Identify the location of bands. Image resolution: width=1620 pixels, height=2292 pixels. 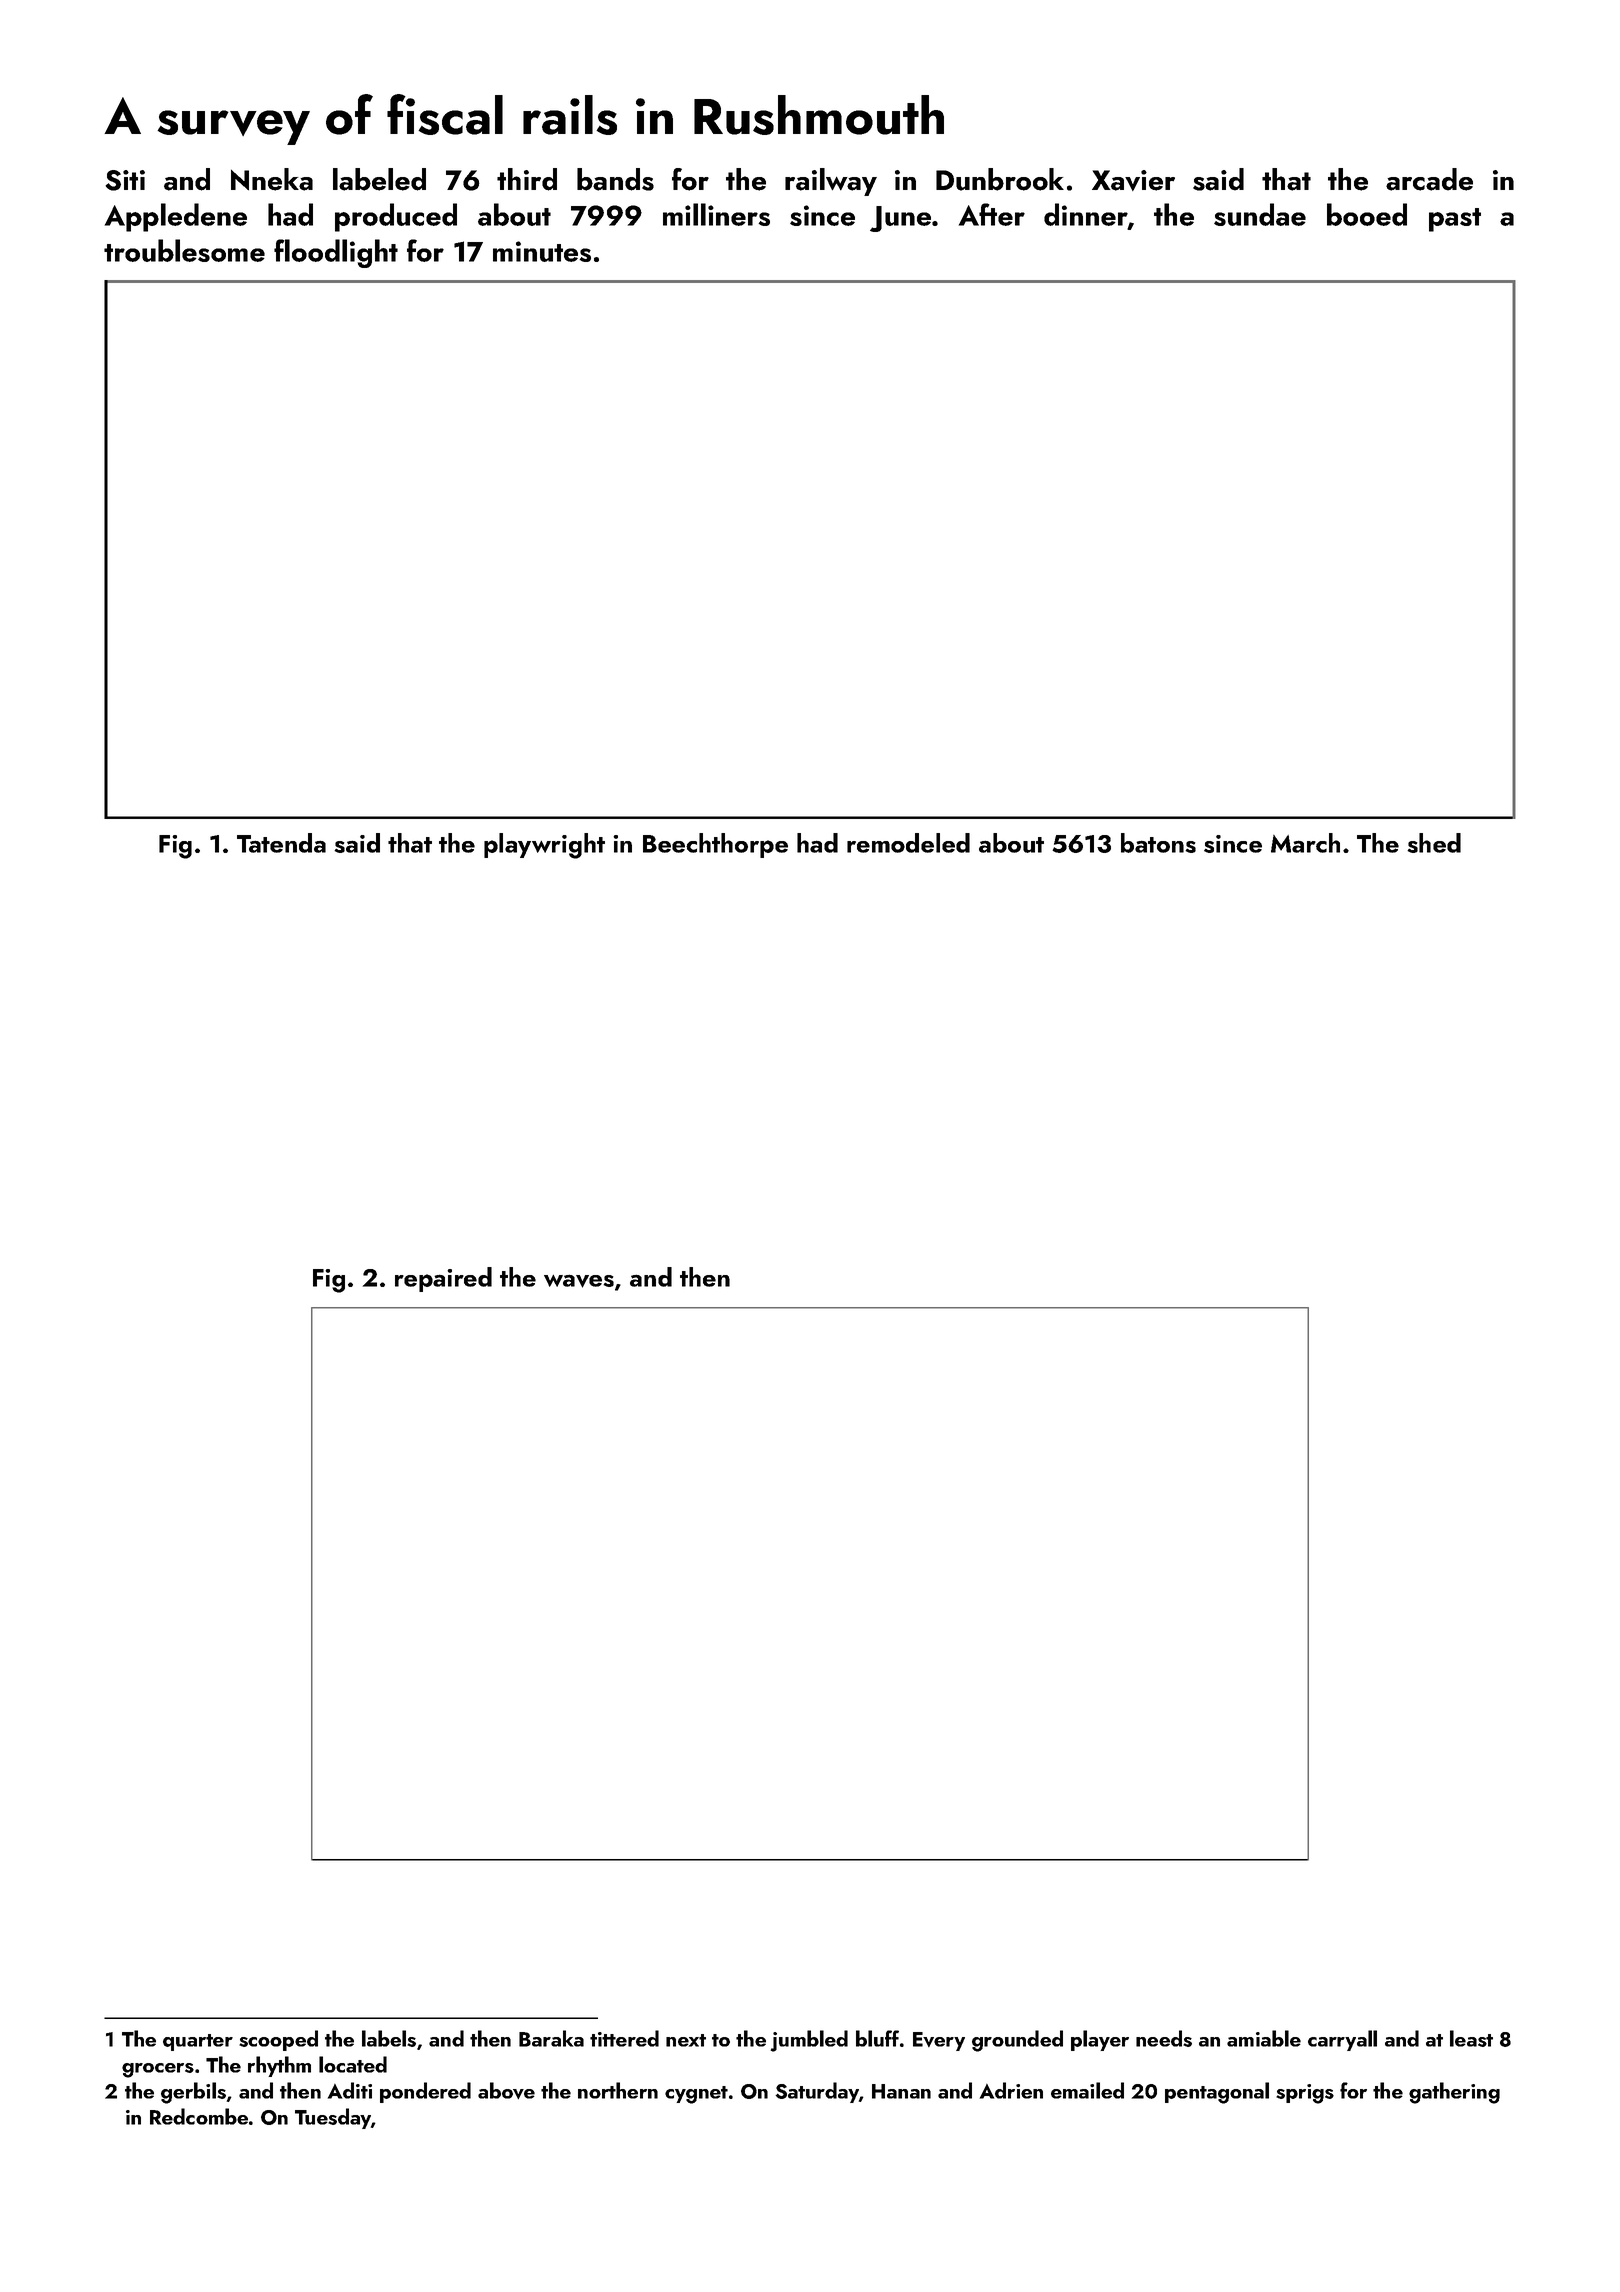
(615, 179).
